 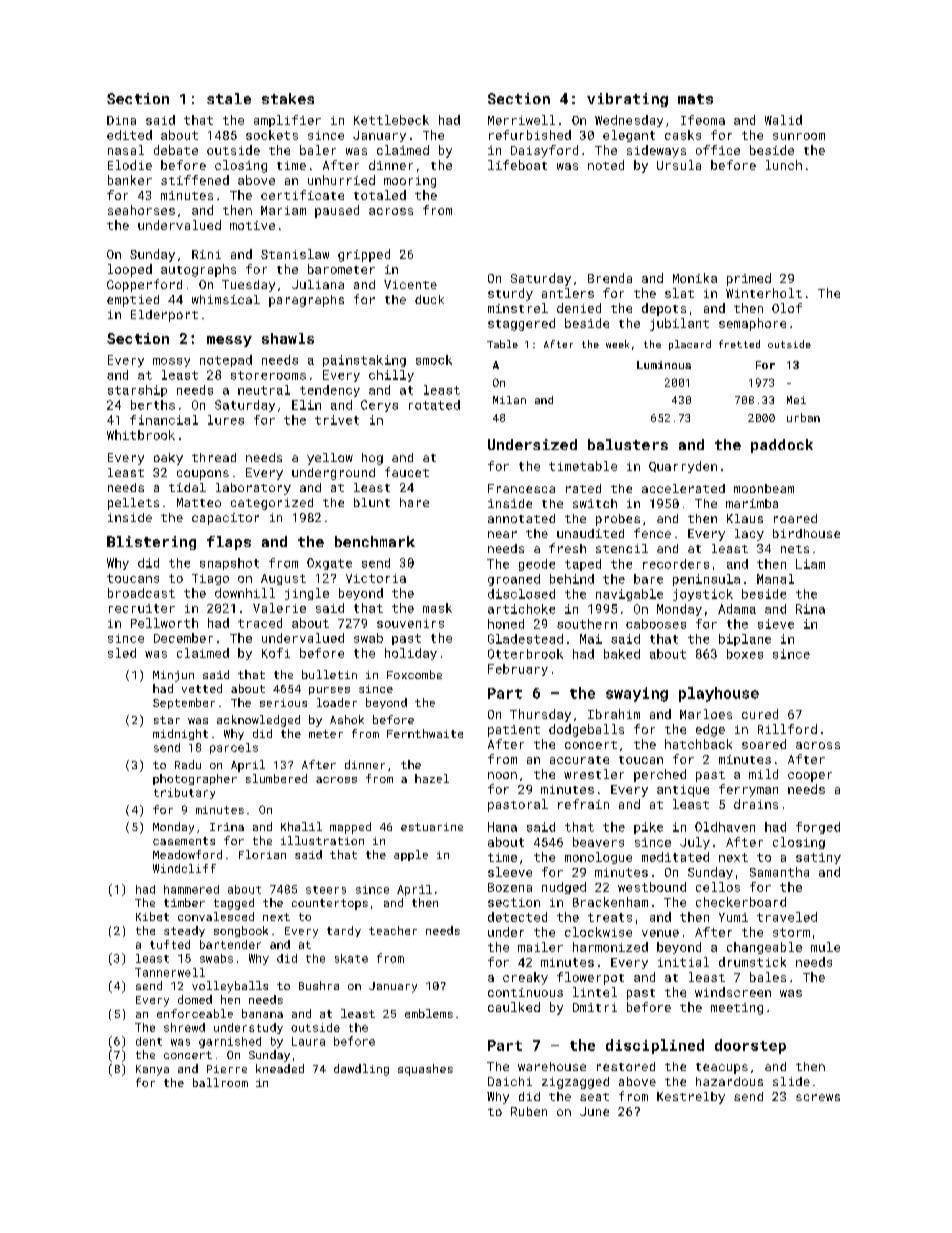 I want to click on hazel, so click(x=432, y=778).
